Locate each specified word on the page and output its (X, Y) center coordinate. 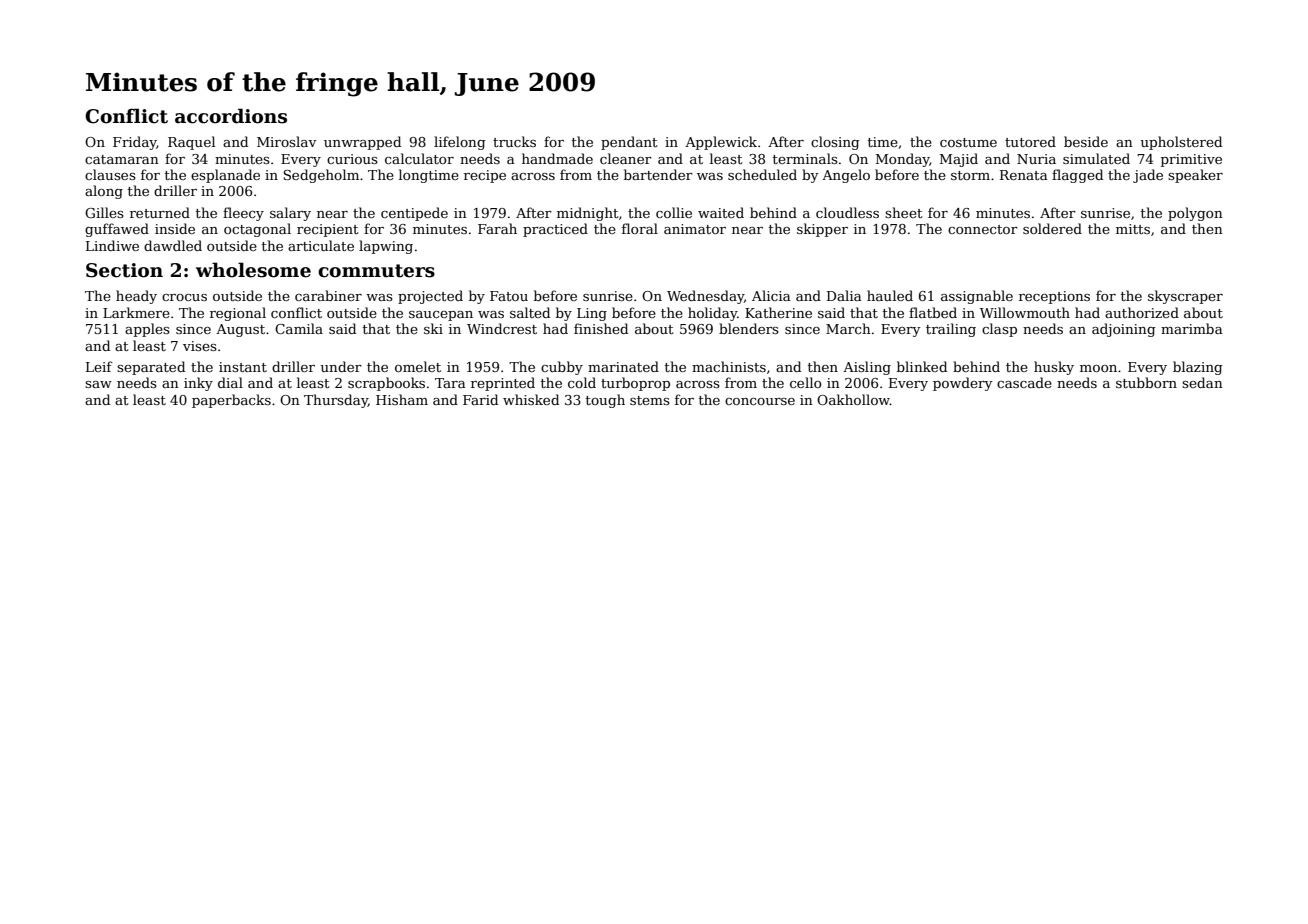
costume (968, 142)
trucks (514, 141)
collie (674, 212)
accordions (231, 116)
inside (175, 228)
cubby (562, 368)
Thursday (336, 401)
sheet (904, 212)
